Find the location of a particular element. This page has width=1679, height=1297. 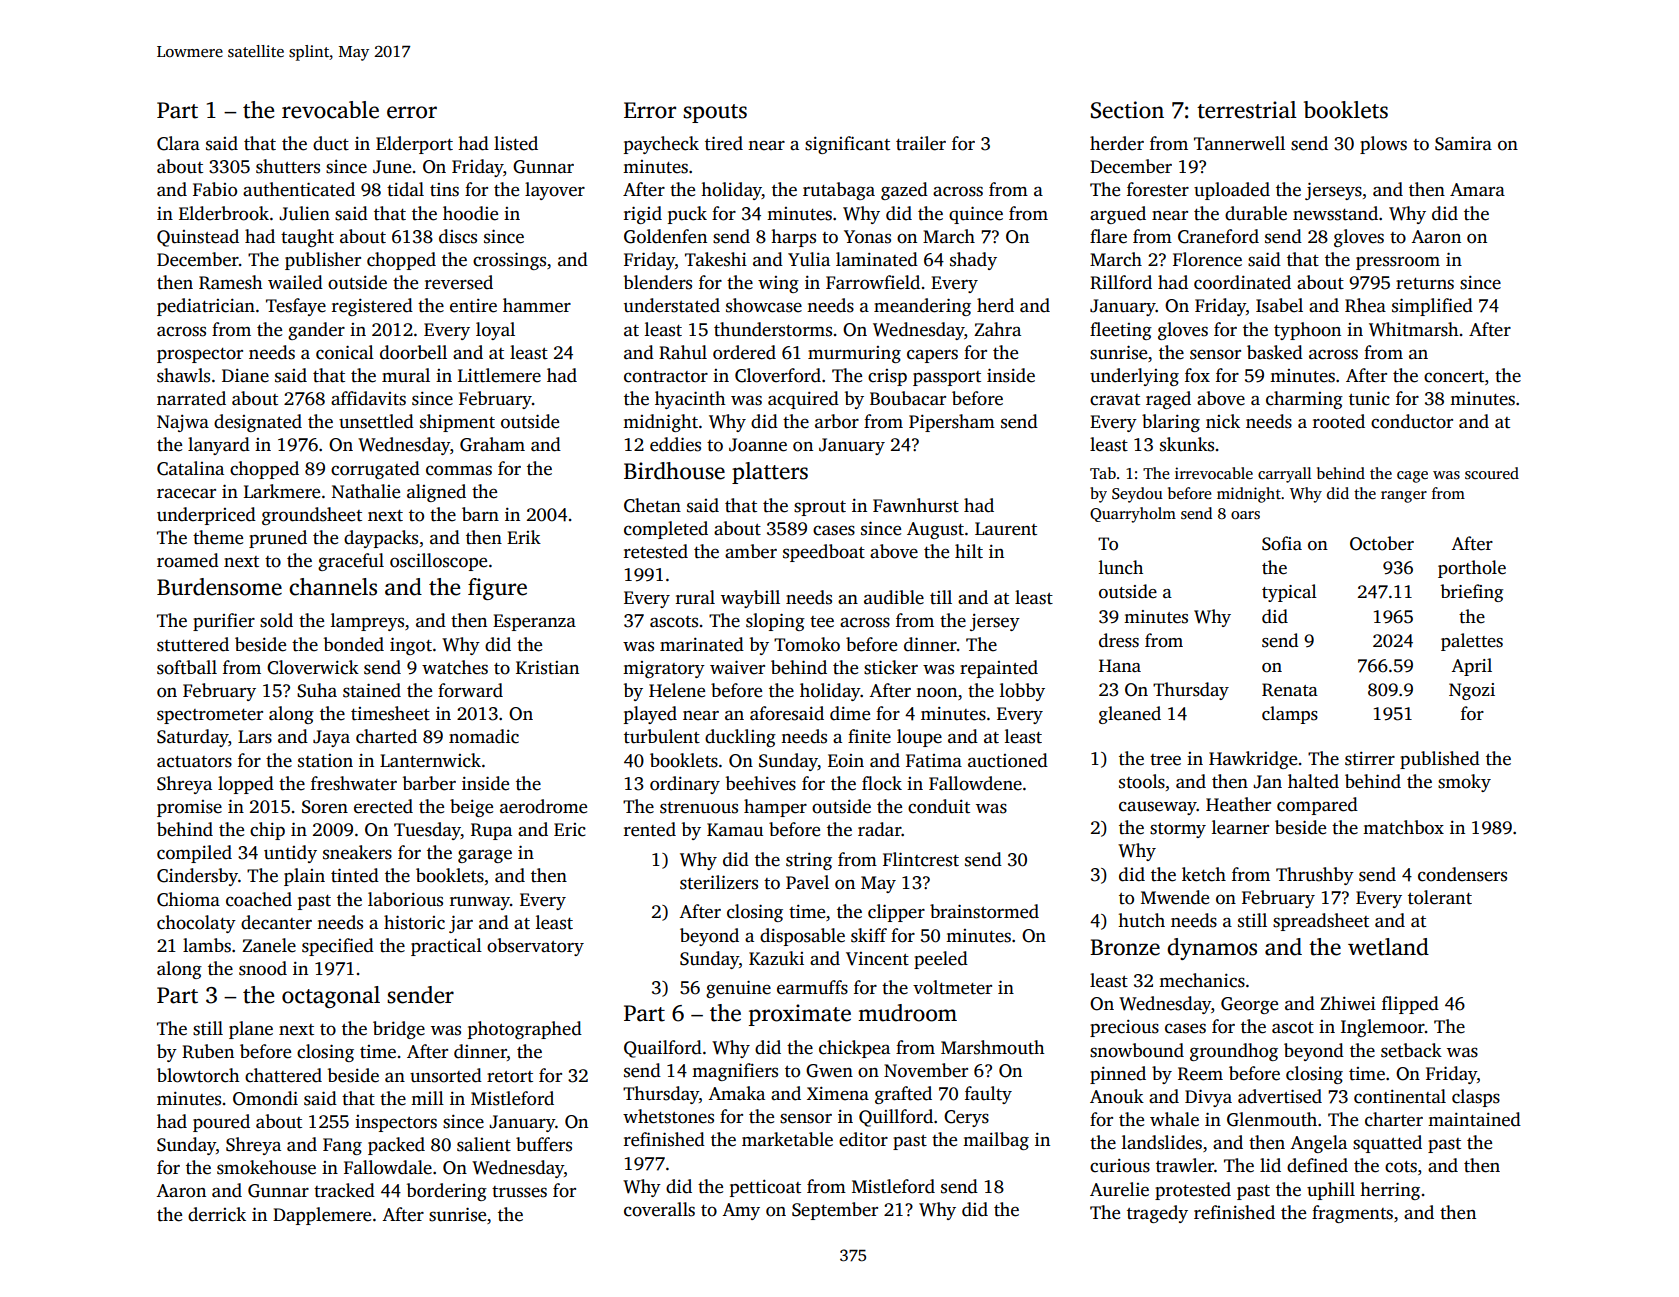

Saturday is located at coordinates (193, 738).
